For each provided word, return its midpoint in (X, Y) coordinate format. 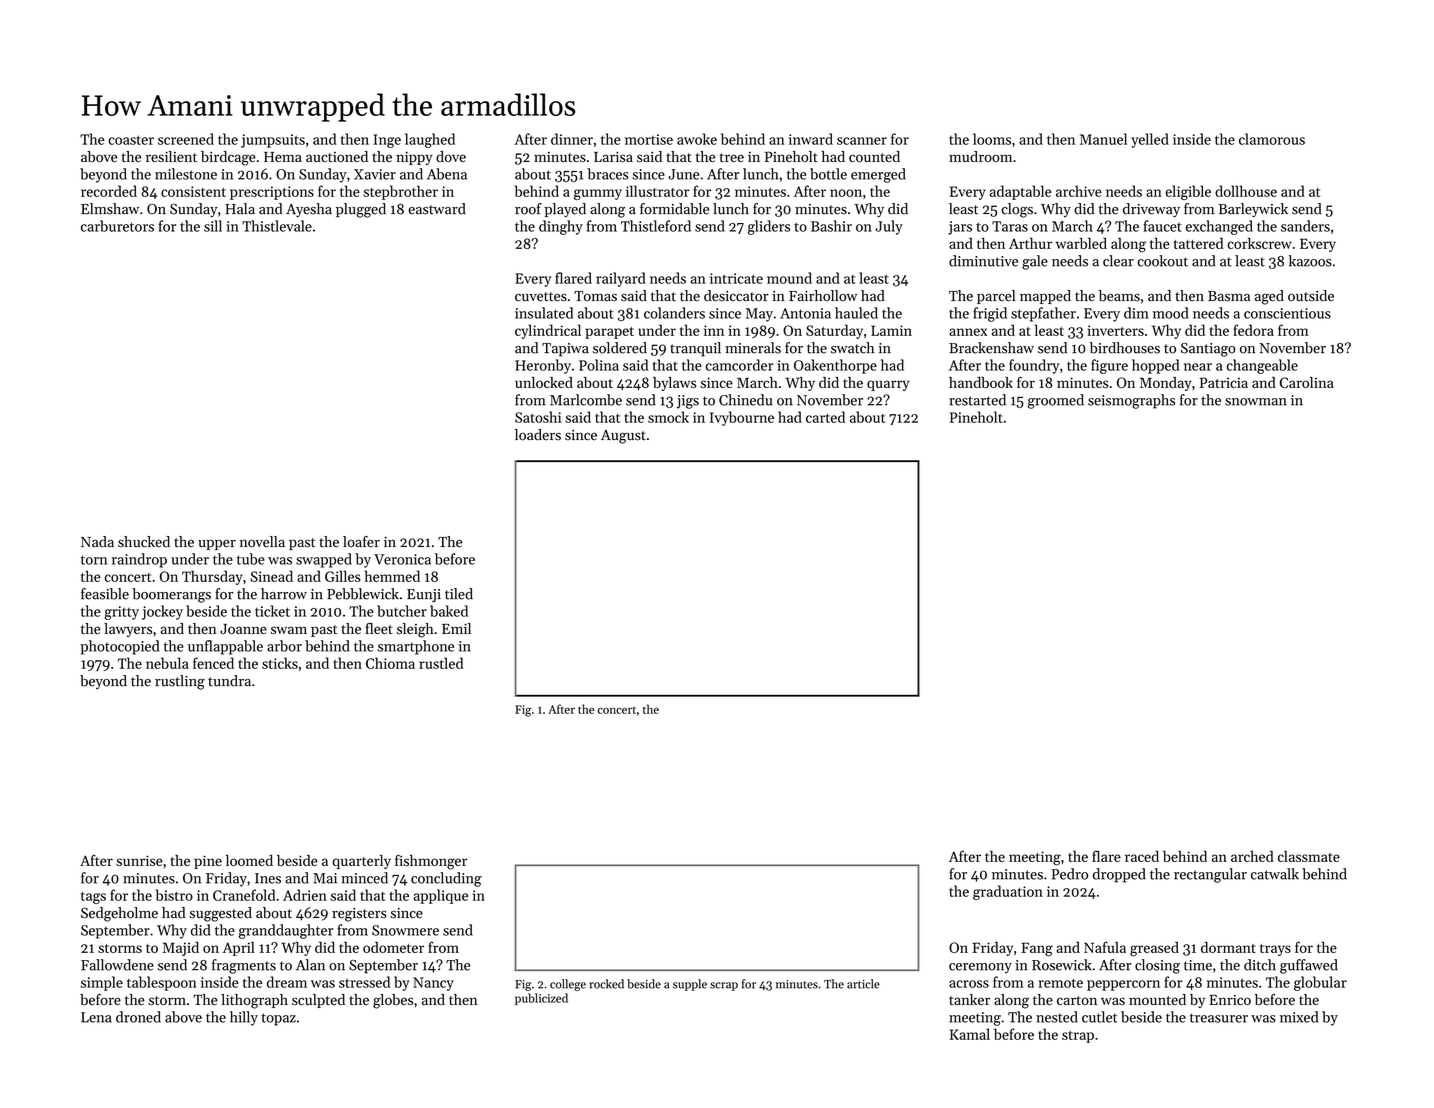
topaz (278, 1019)
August (623, 437)
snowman (1256, 402)
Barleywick (1253, 210)
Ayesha (309, 210)
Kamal (970, 1034)
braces (608, 174)
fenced (213, 663)
